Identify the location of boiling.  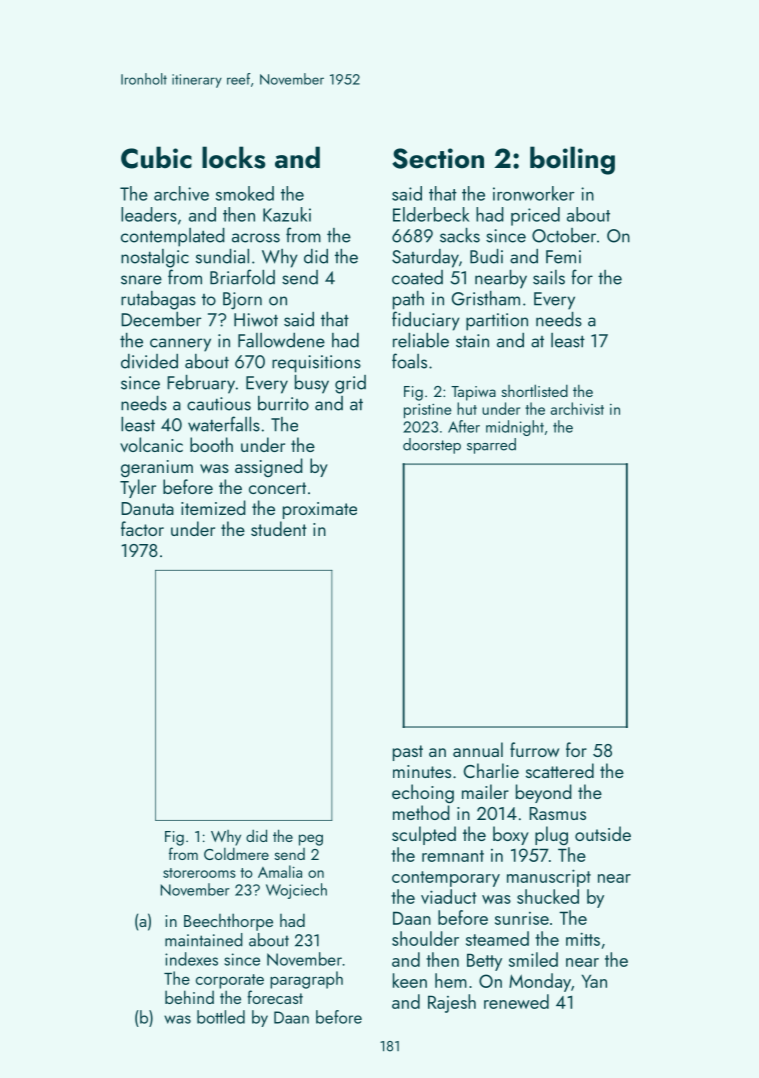
(572, 160).
